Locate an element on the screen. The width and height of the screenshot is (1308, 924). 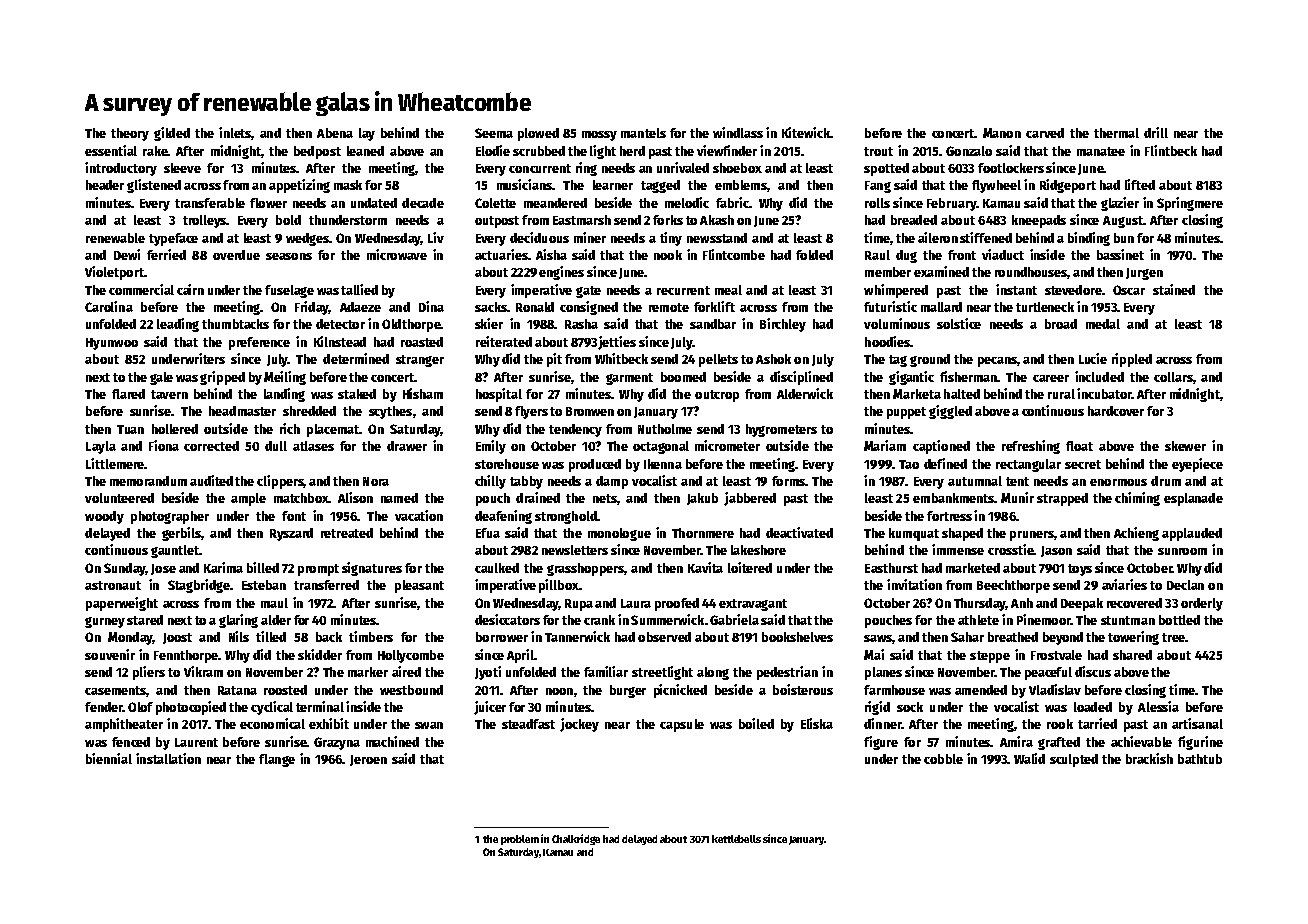
brackish is located at coordinates (1149, 758).
